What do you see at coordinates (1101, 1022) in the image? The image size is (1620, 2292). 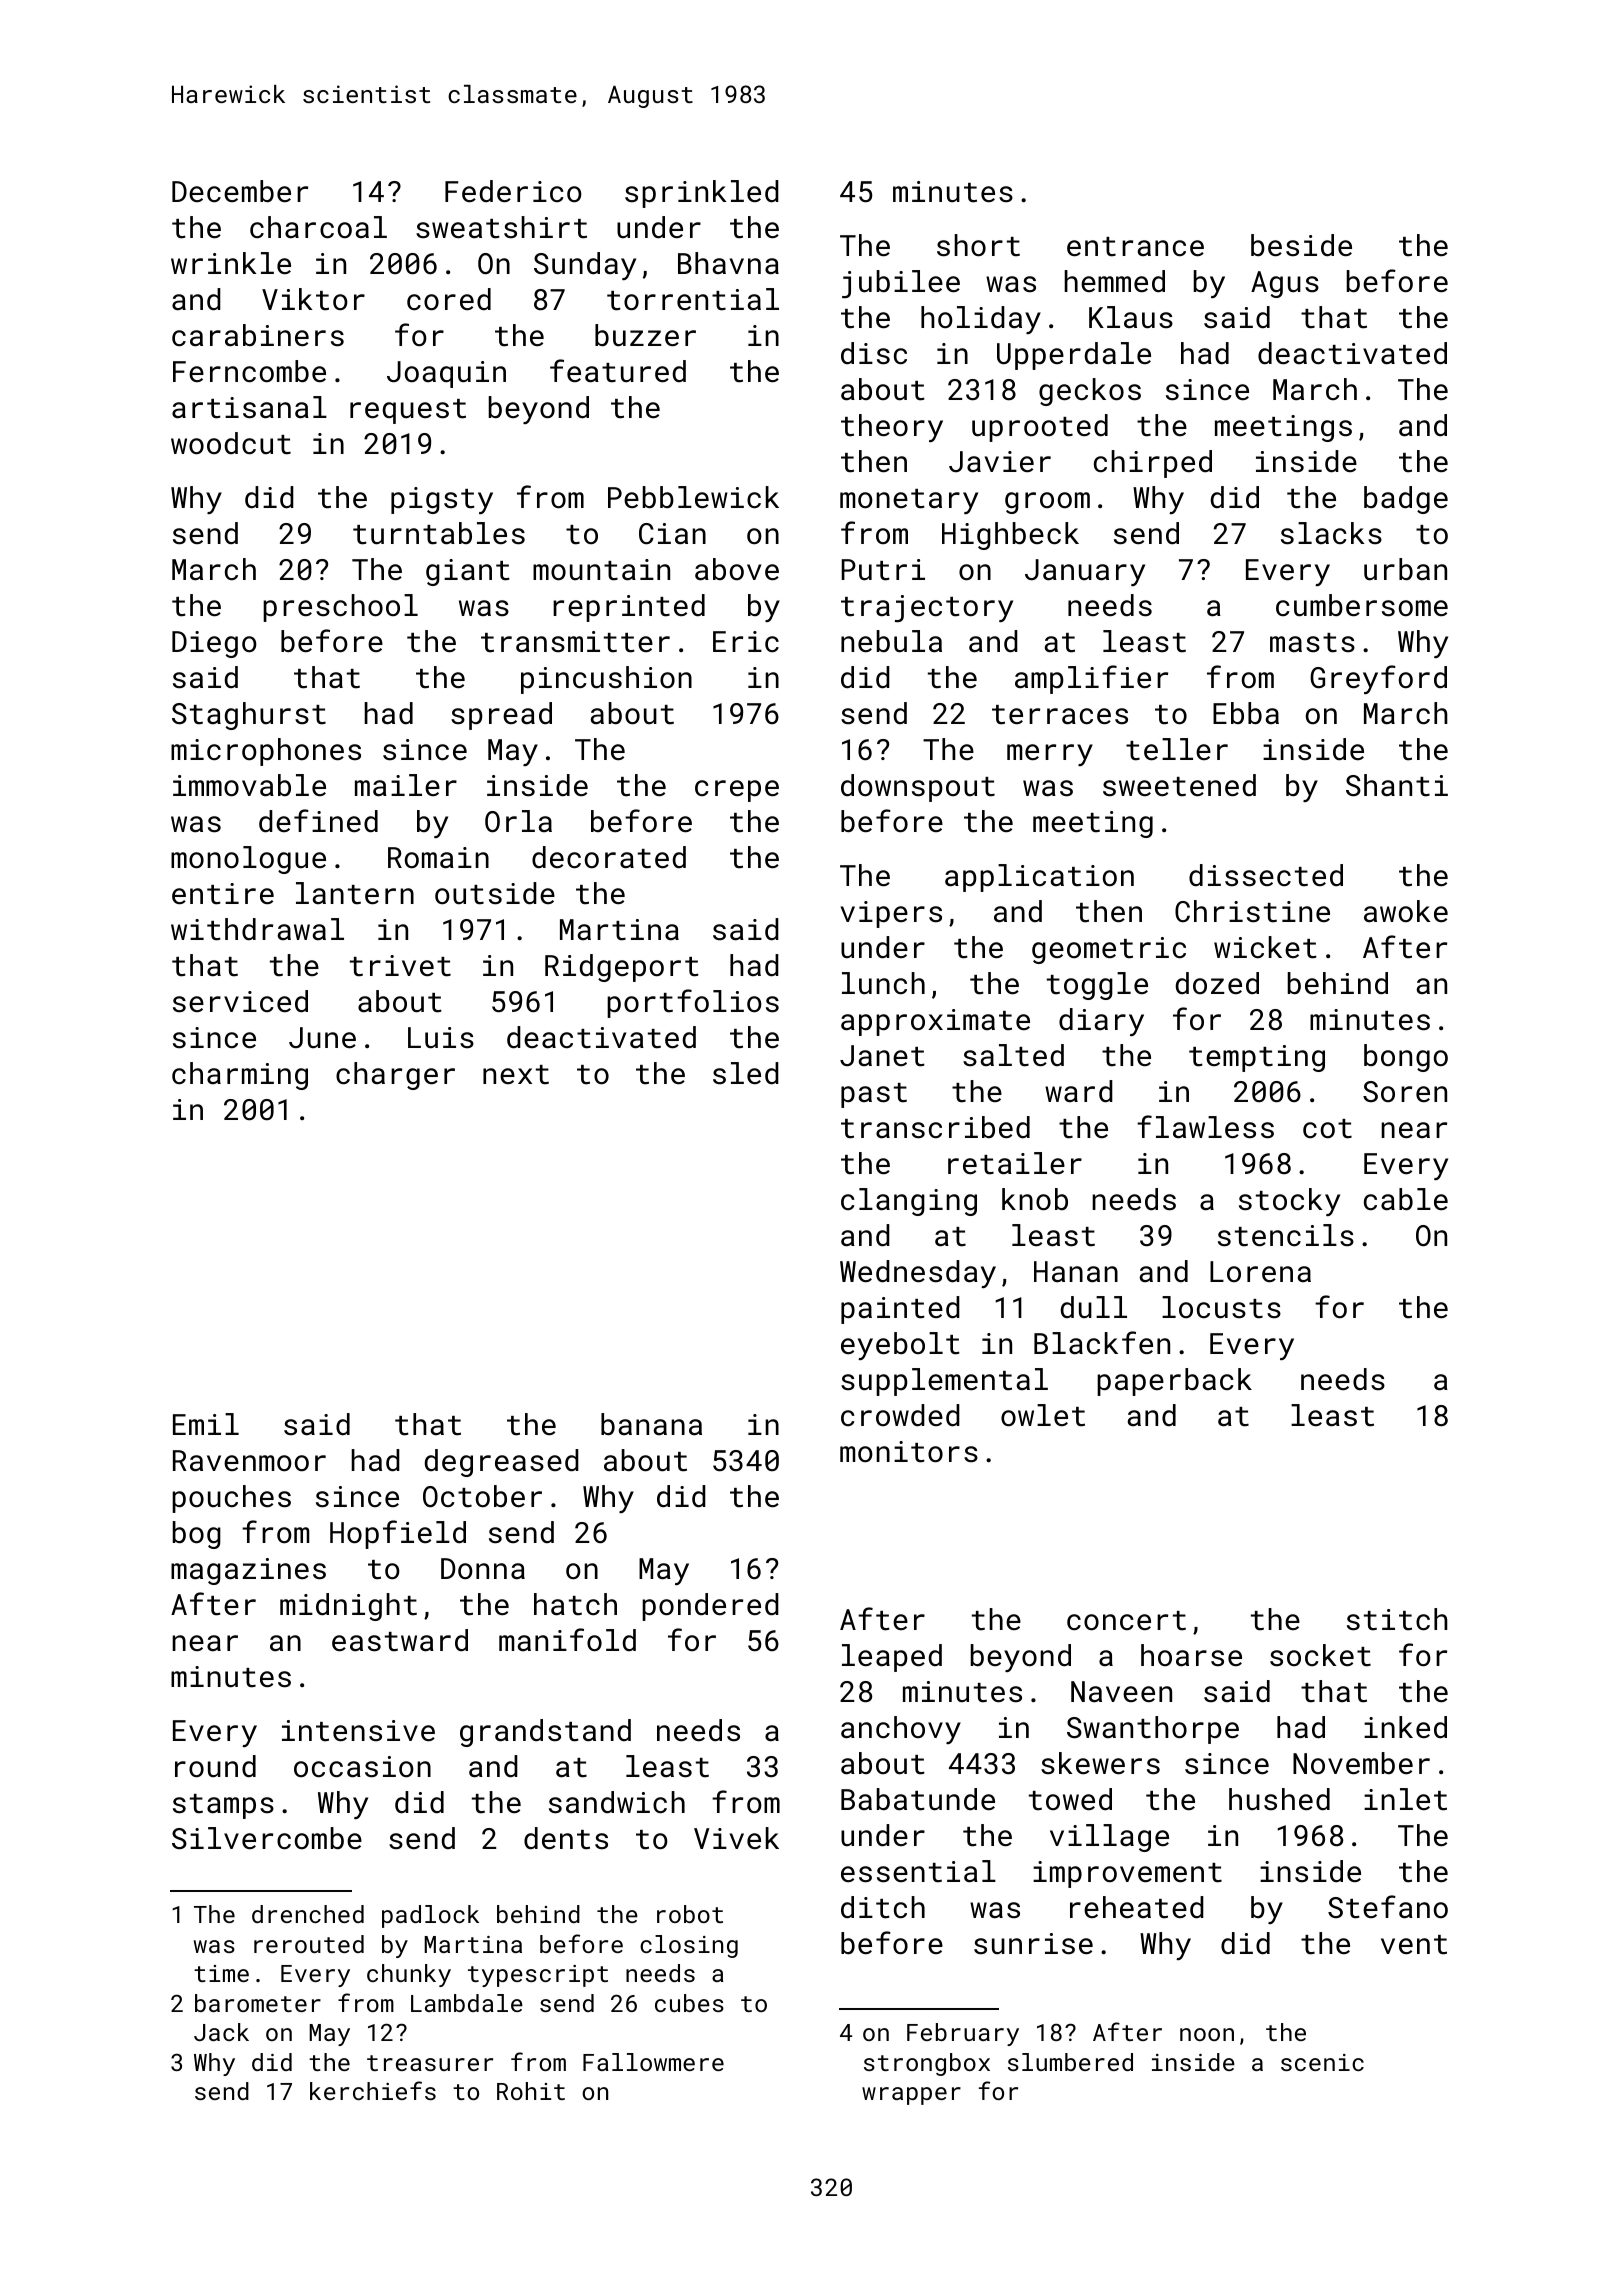 I see `diary` at bounding box center [1101, 1022].
